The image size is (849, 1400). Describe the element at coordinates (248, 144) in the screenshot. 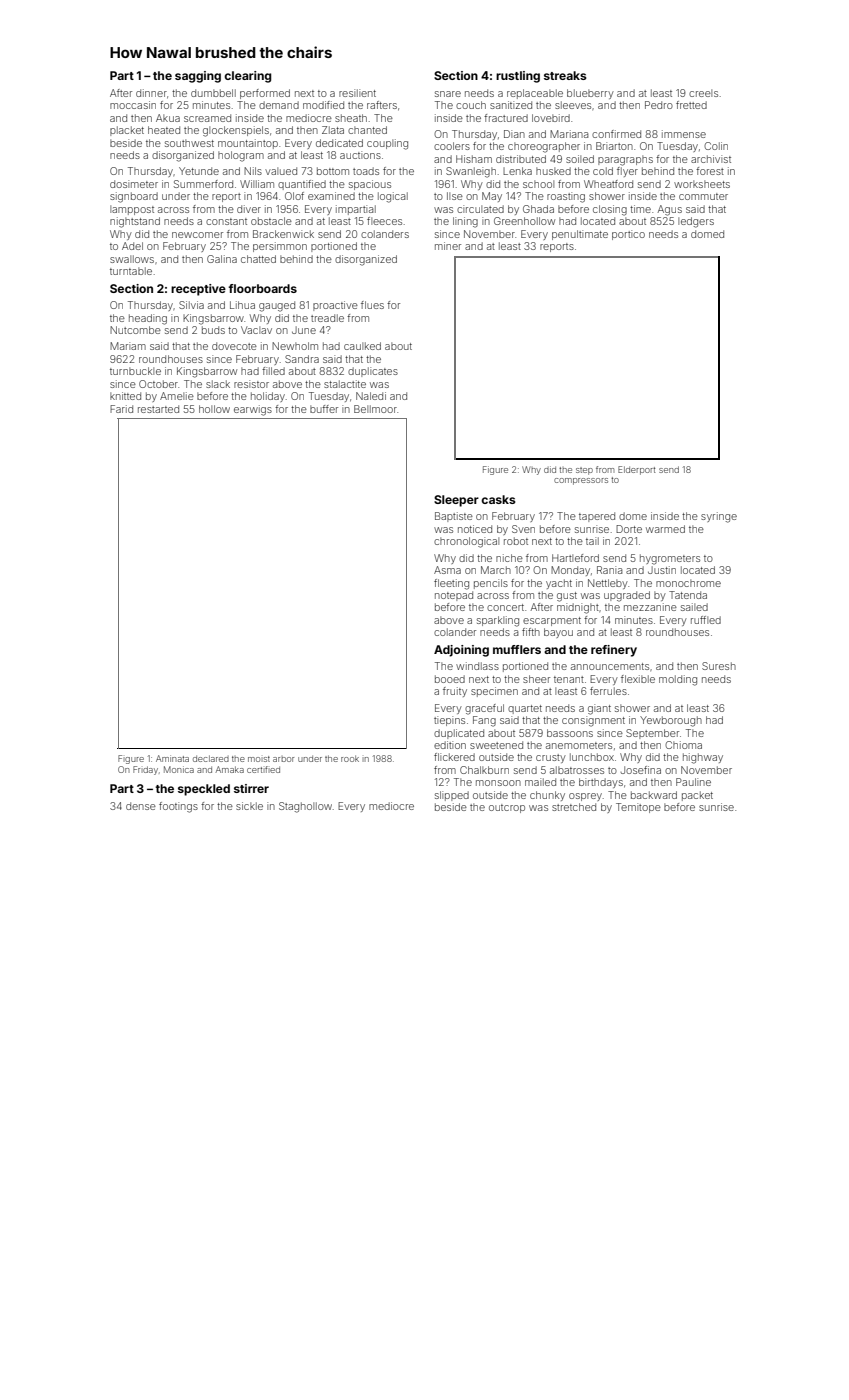

I see `mountaintop` at that location.
